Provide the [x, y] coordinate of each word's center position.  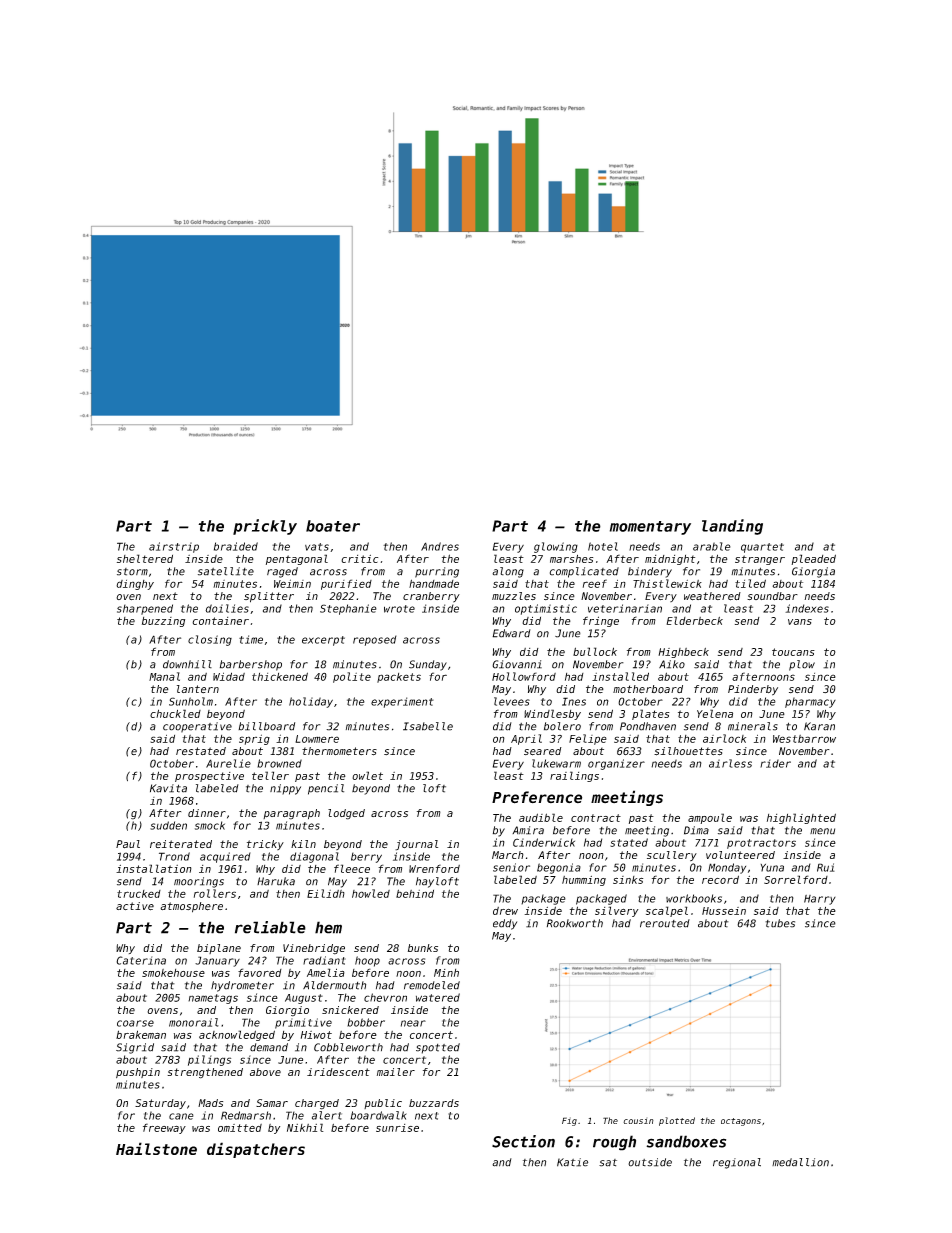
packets [399, 678]
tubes [780, 923]
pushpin [138, 1073]
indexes [807, 608]
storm [132, 572]
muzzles [514, 596]
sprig [254, 739]
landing [732, 527]
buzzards [434, 1103]
